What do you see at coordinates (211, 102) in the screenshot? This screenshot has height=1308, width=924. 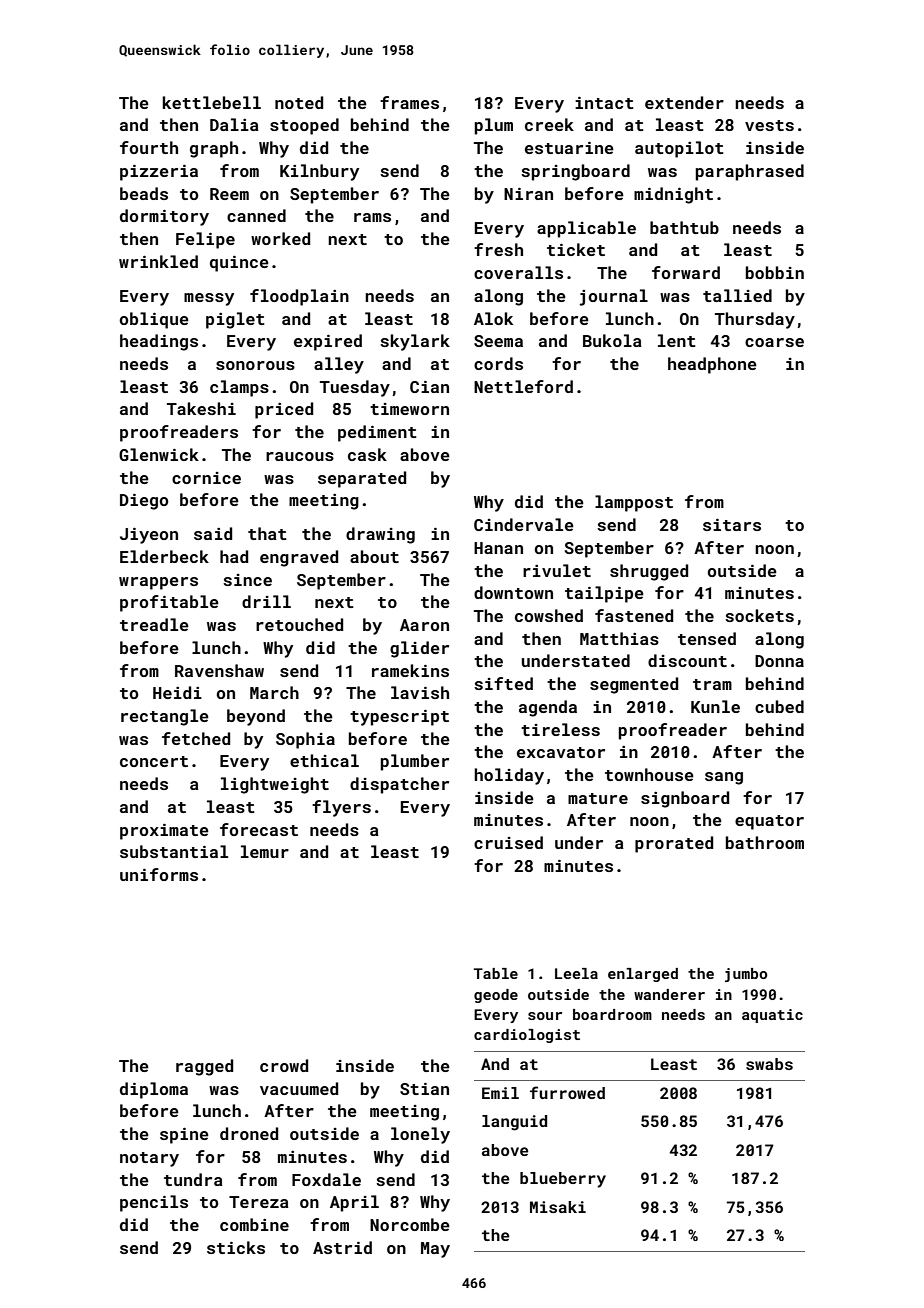 I see `kettlebell` at bounding box center [211, 102].
